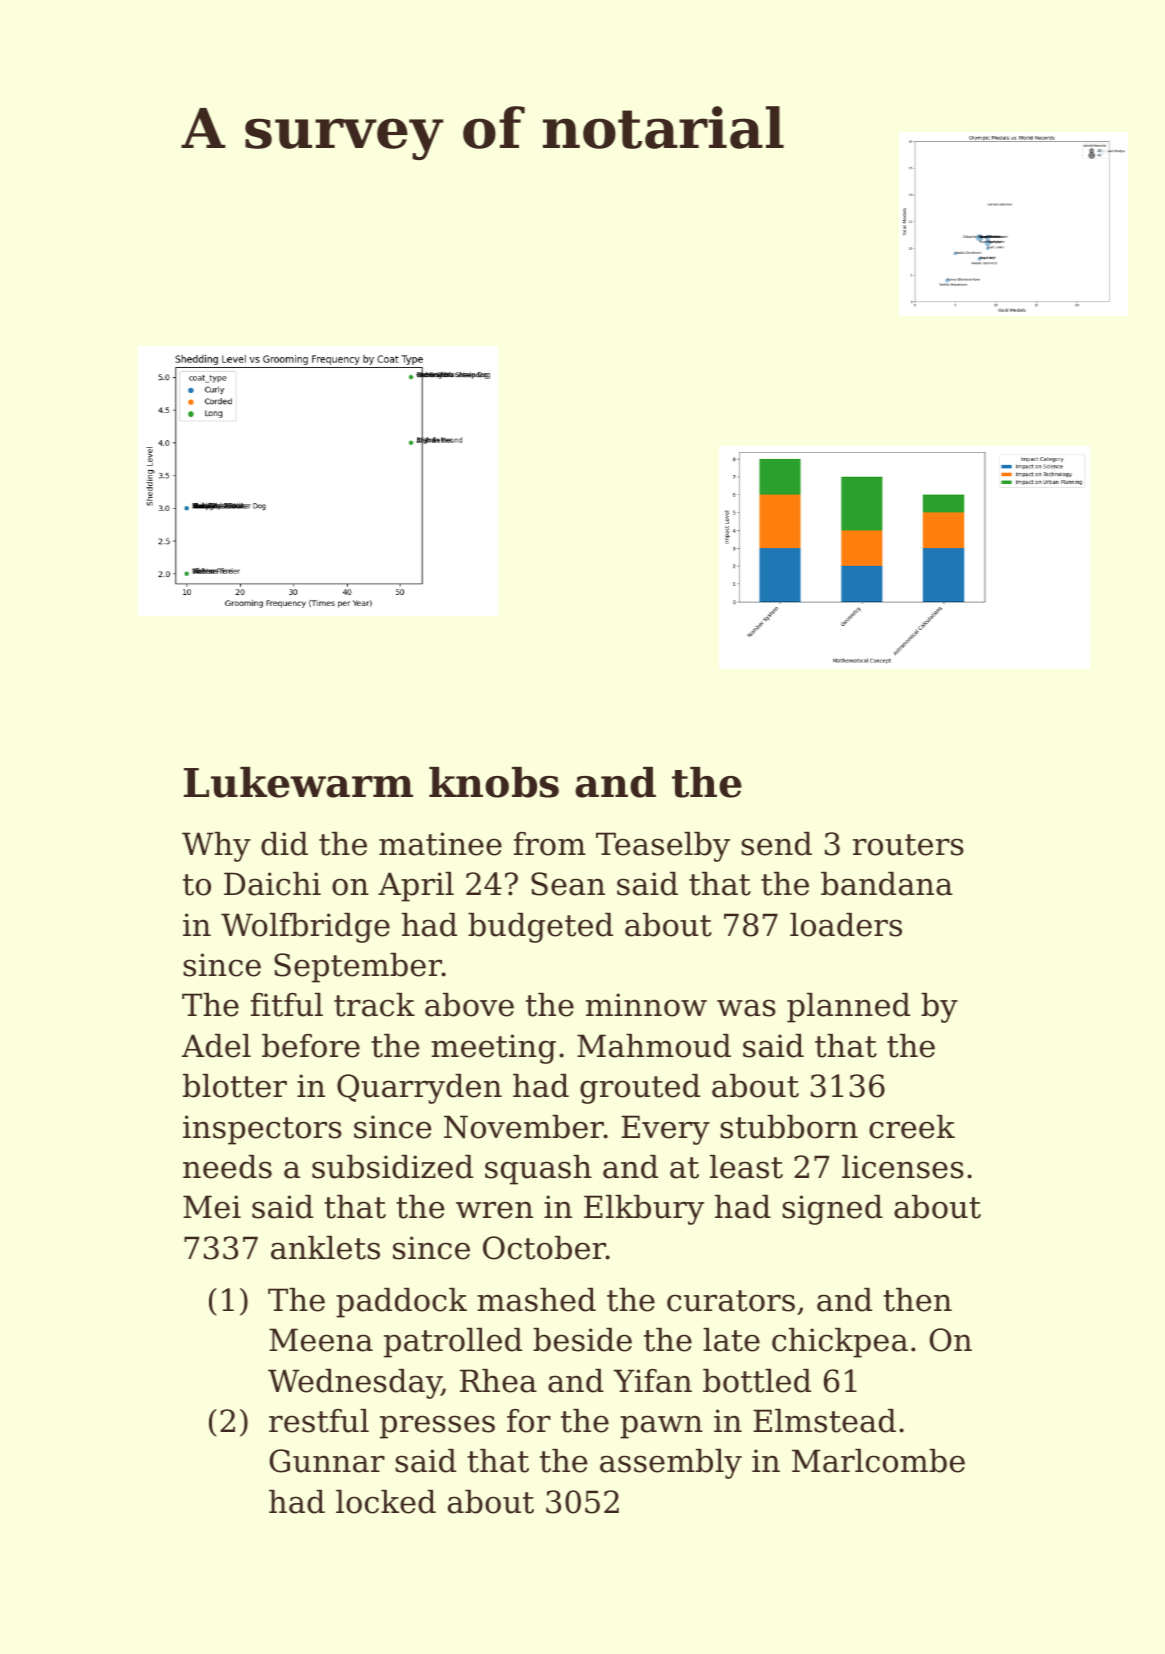 The image size is (1165, 1654). Describe the element at coordinates (661, 1427) in the page. I see `pawn` at that location.
